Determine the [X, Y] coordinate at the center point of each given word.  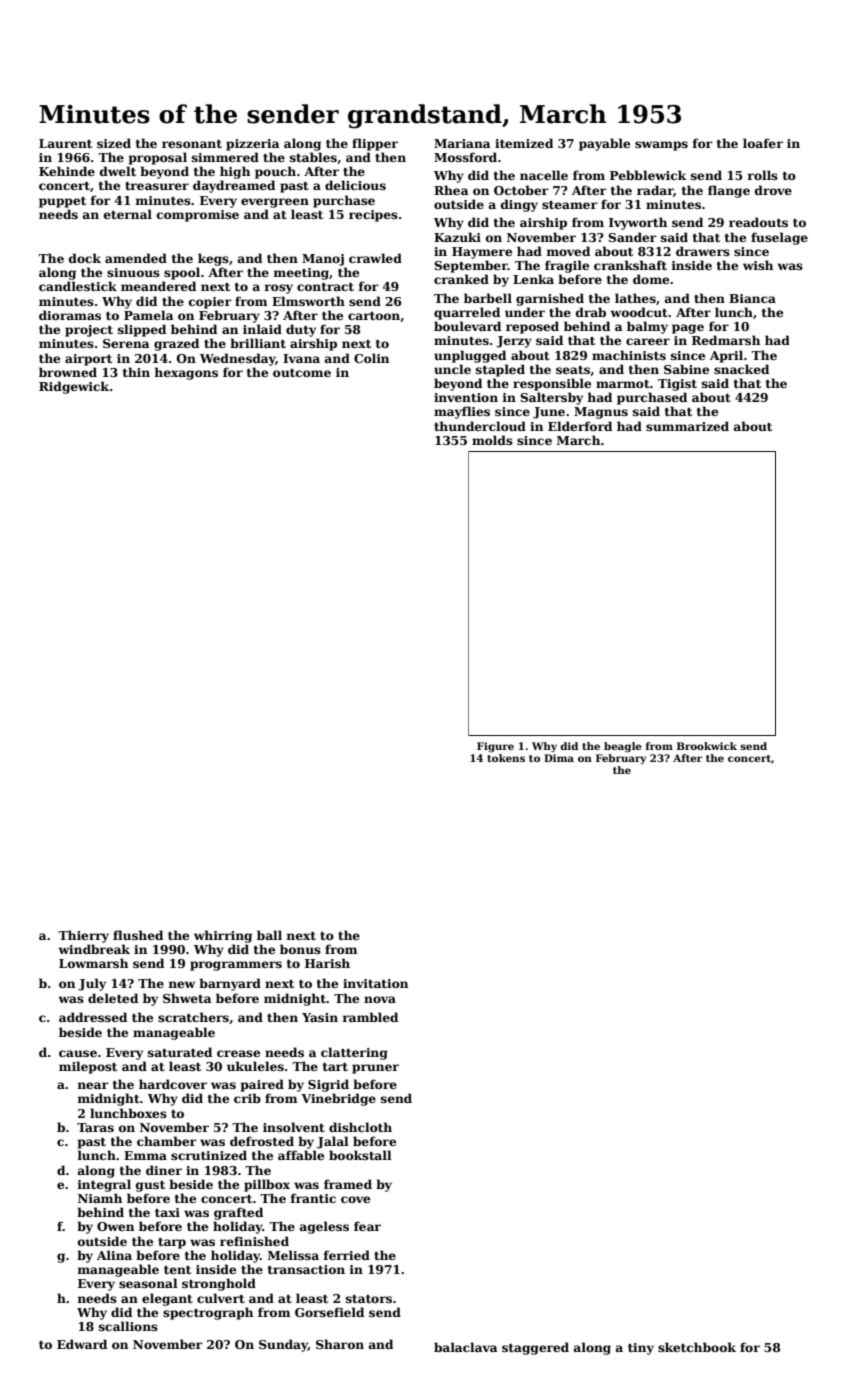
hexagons [186, 373]
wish [758, 265]
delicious [355, 185]
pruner [375, 1069]
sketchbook [697, 1347]
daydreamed [234, 186]
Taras [95, 1127]
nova [380, 999]
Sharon [340, 1344]
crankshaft [630, 265]
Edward [82, 1344]
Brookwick [707, 746]
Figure [495, 747]
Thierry [83, 936]
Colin [371, 358]
